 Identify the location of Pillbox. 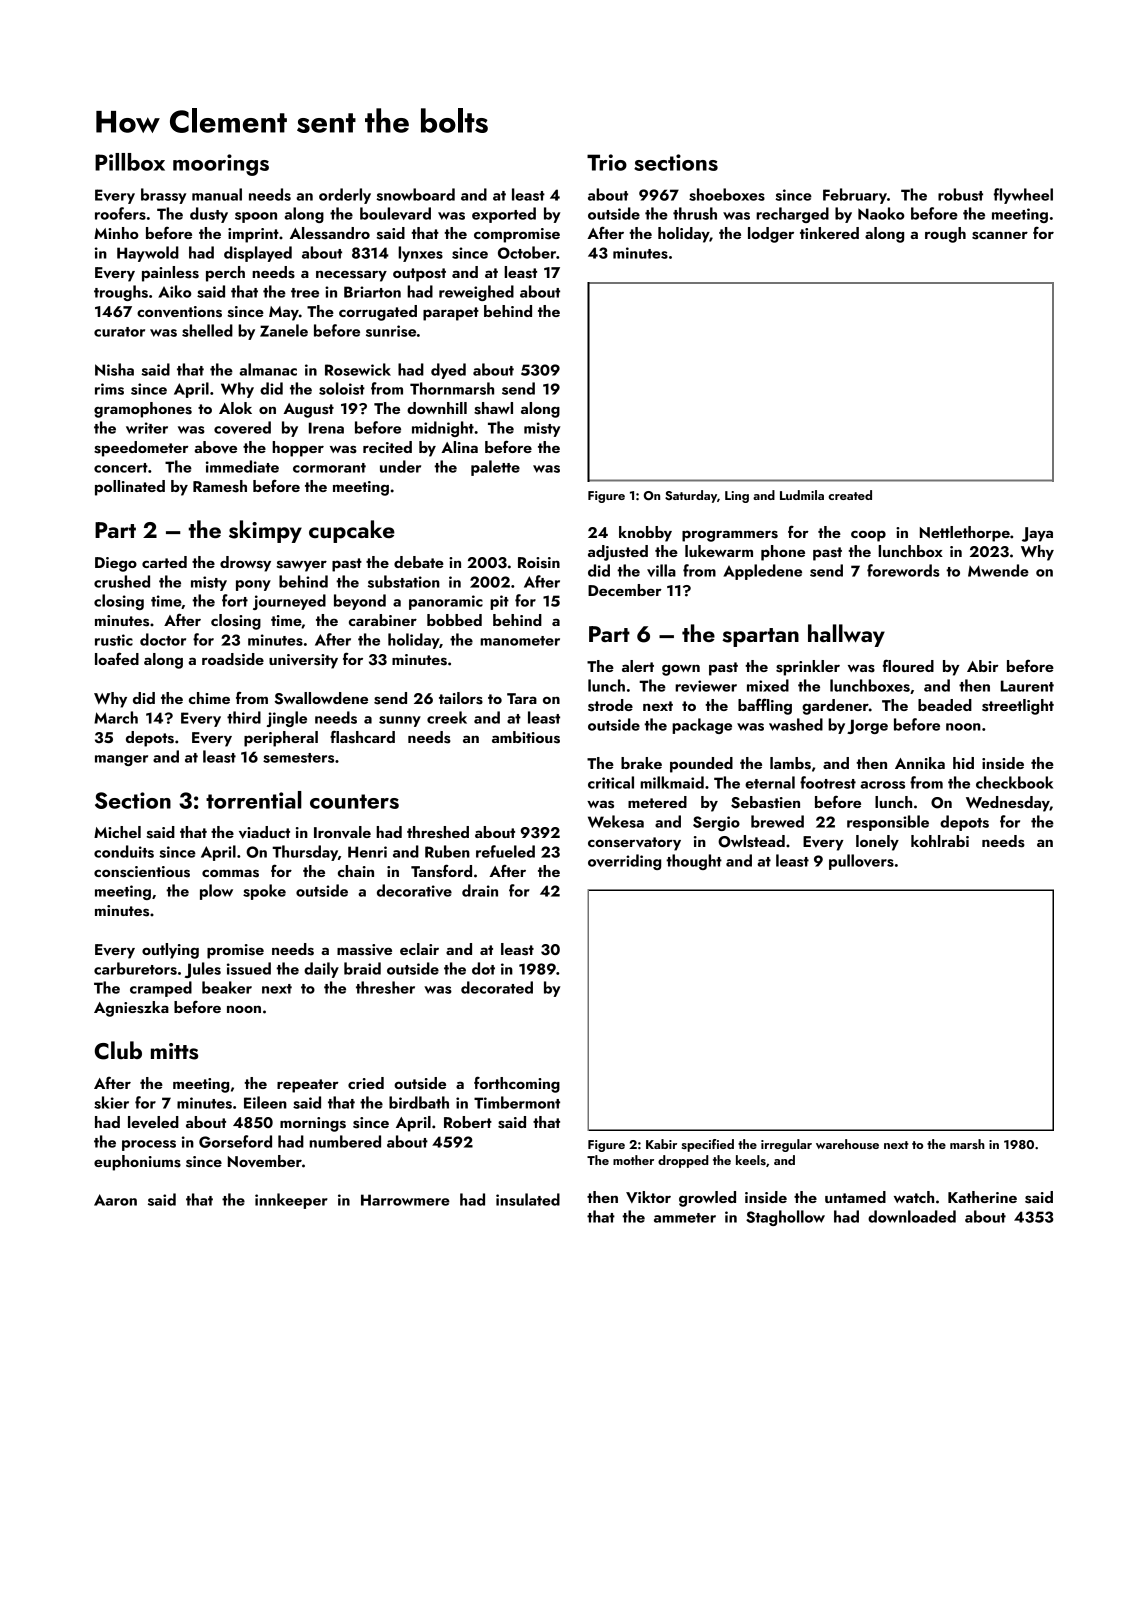
(130, 162).
